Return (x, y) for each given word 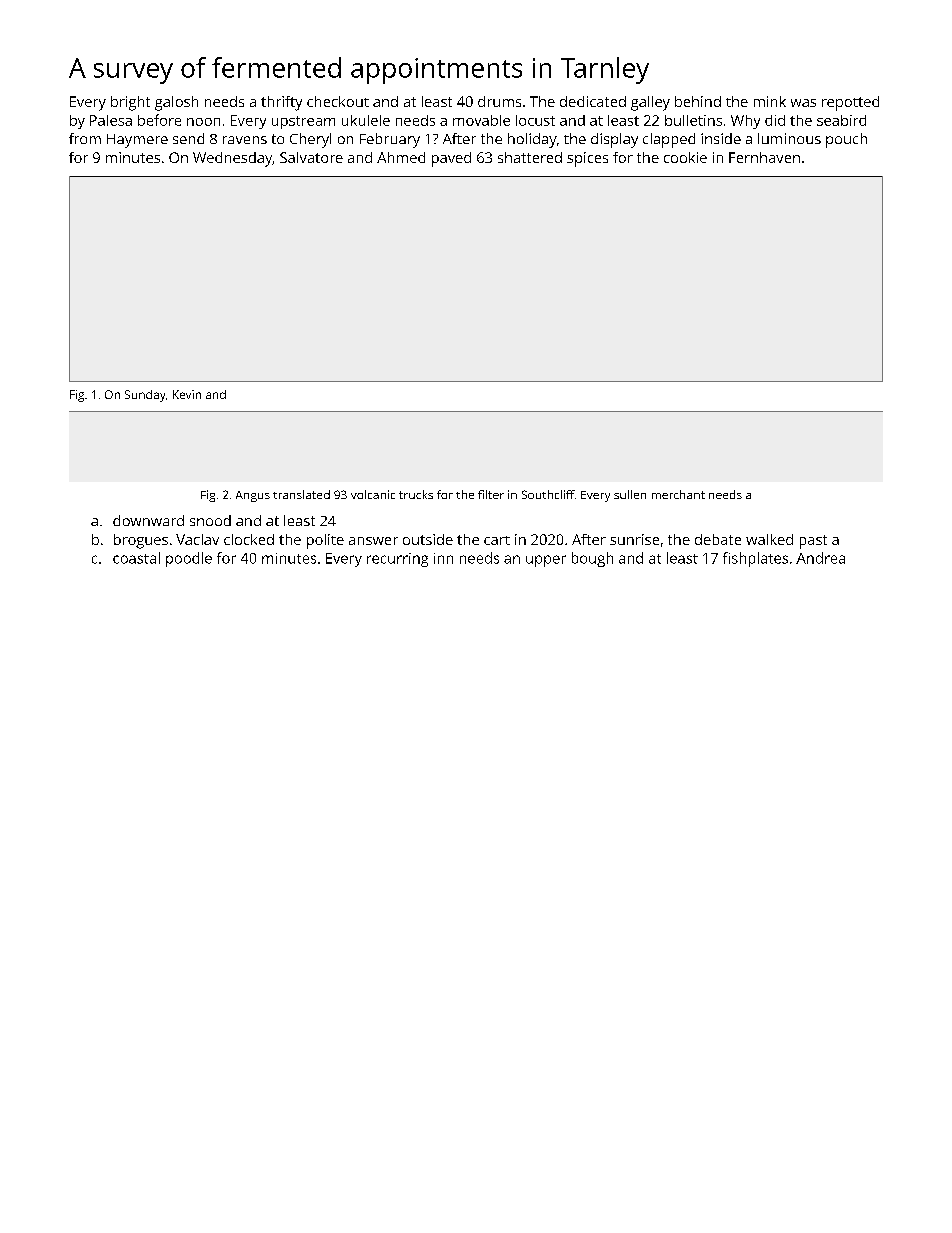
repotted (850, 103)
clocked (249, 539)
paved (451, 159)
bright (130, 103)
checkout (338, 101)
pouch (846, 140)
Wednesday (232, 159)
